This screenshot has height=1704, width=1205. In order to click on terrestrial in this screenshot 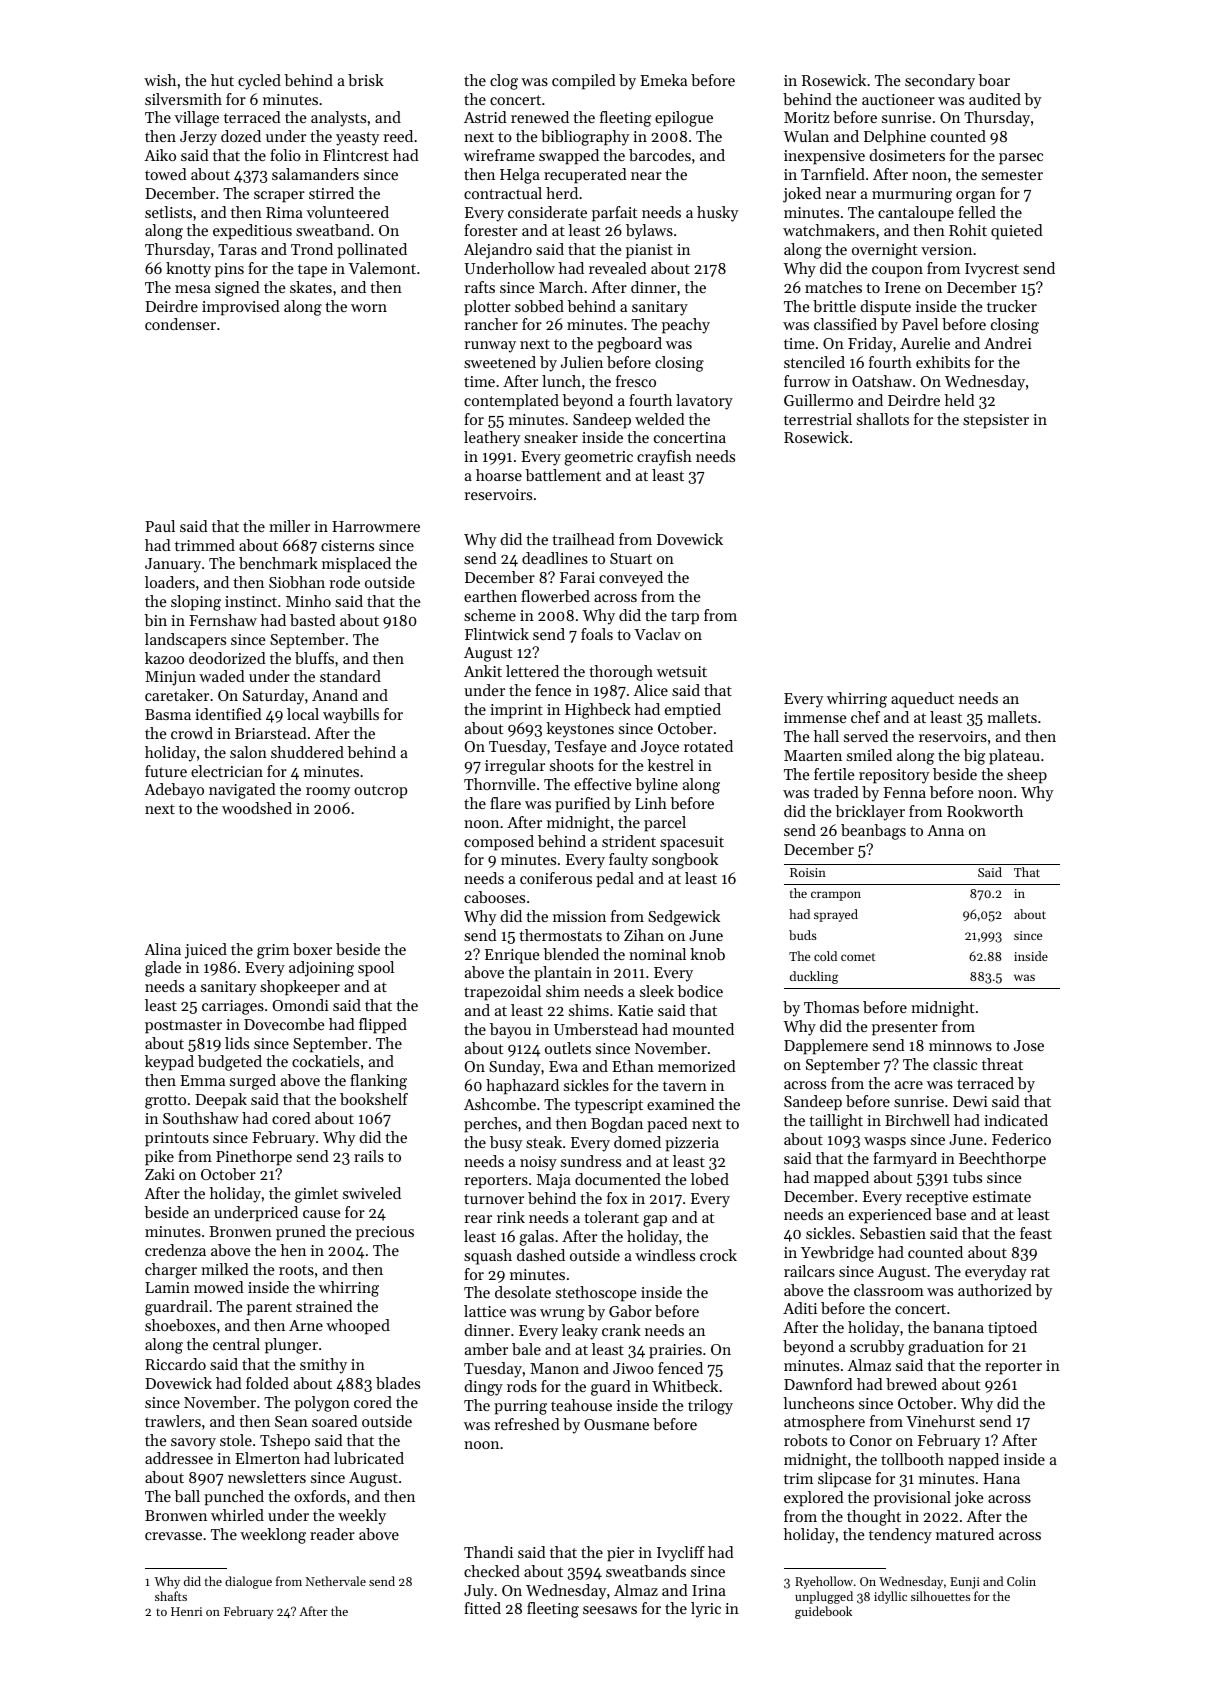, I will do `click(818, 419)`.
